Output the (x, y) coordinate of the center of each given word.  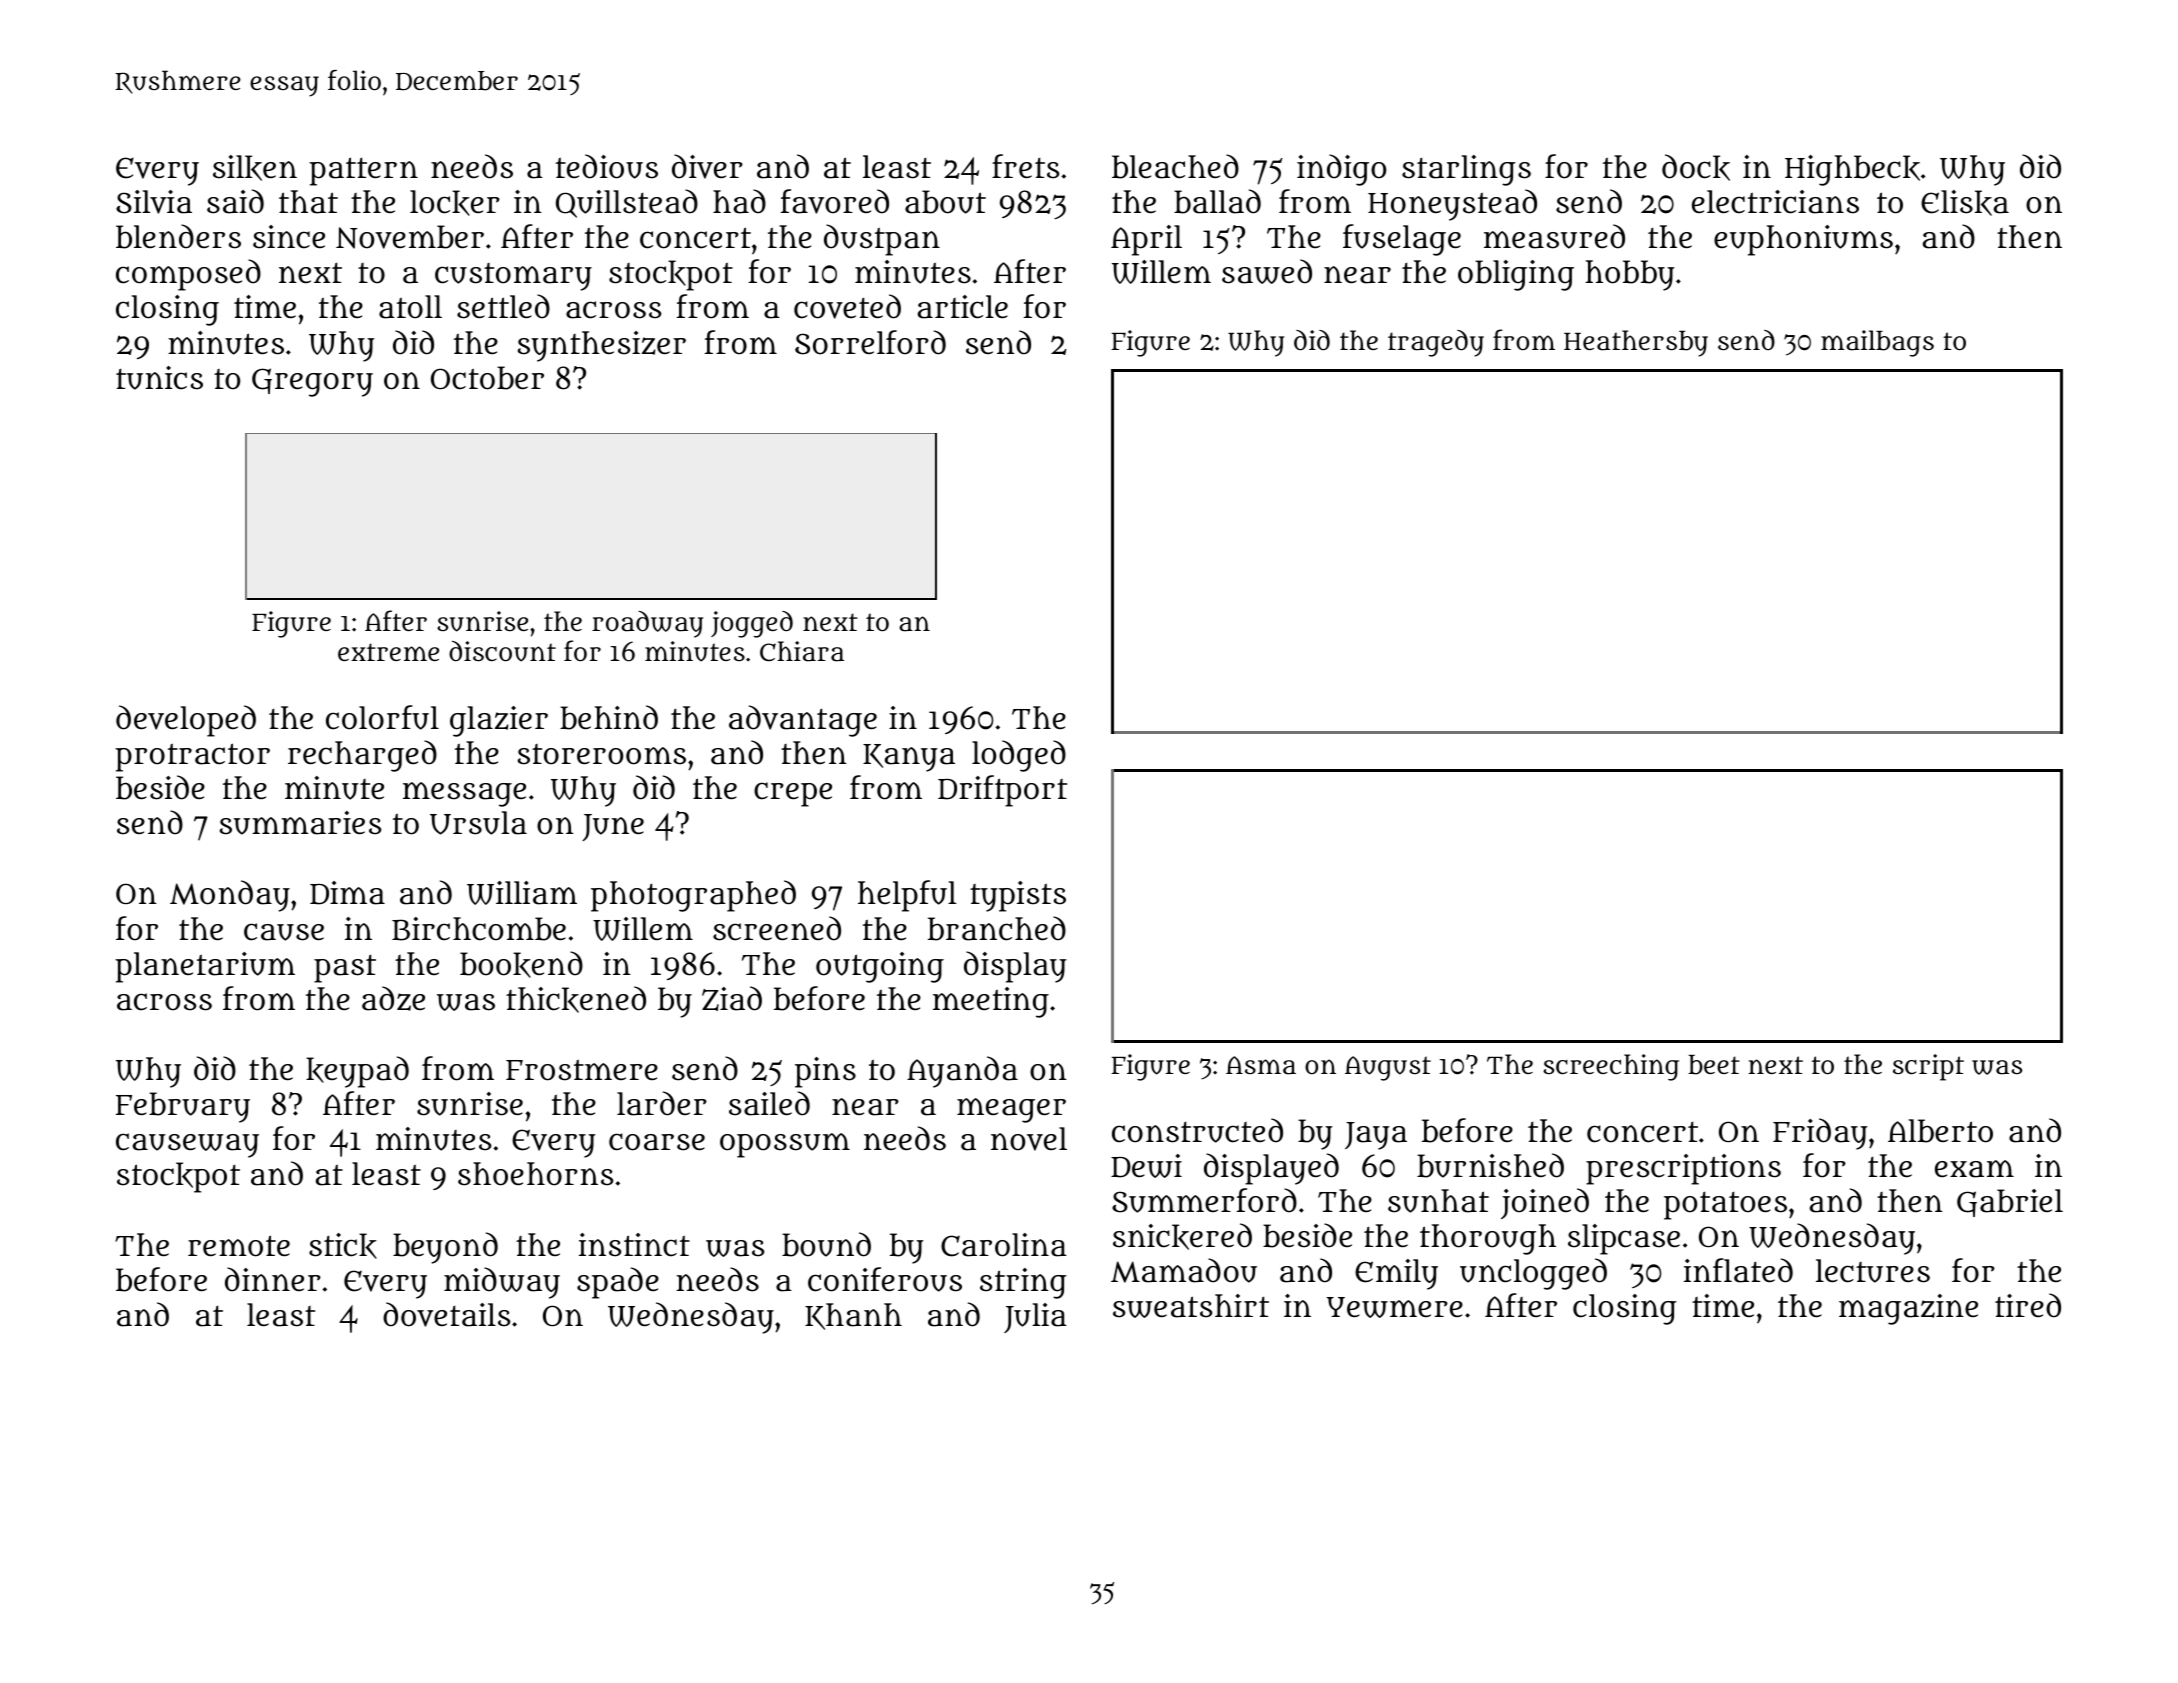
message (464, 794)
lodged (1019, 756)
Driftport (1002, 791)
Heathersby (1636, 343)
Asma (1261, 1065)
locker (455, 203)
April (1146, 240)
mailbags (1877, 343)
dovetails (446, 1314)
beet (1714, 1065)
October (487, 378)
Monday (230, 896)
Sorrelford (870, 342)
